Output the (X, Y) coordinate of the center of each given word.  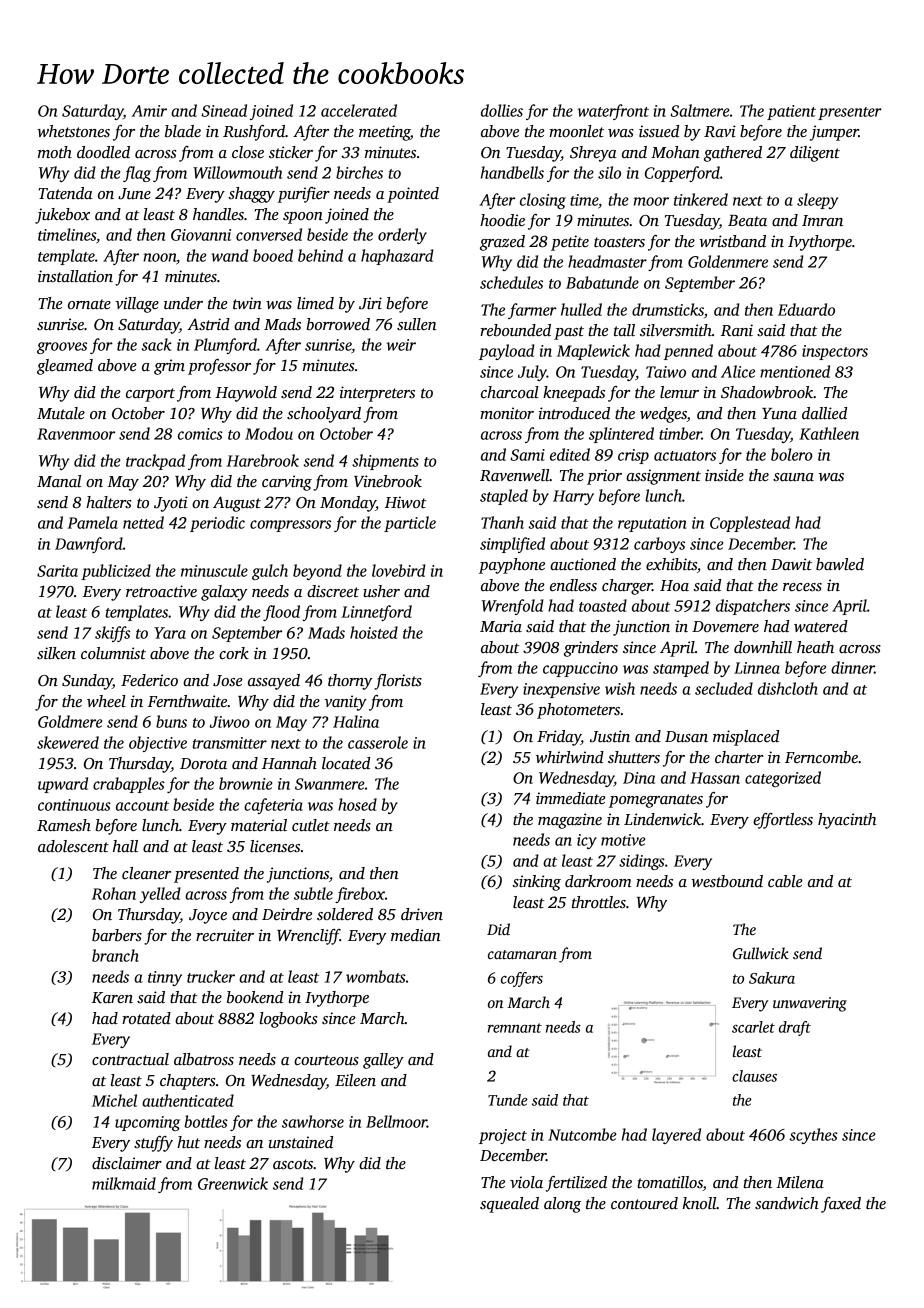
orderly (402, 236)
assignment (663, 477)
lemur (679, 392)
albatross (204, 1059)
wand (229, 255)
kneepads (574, 394)
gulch (270, 572)
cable (785, 881)
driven (422, 914)
